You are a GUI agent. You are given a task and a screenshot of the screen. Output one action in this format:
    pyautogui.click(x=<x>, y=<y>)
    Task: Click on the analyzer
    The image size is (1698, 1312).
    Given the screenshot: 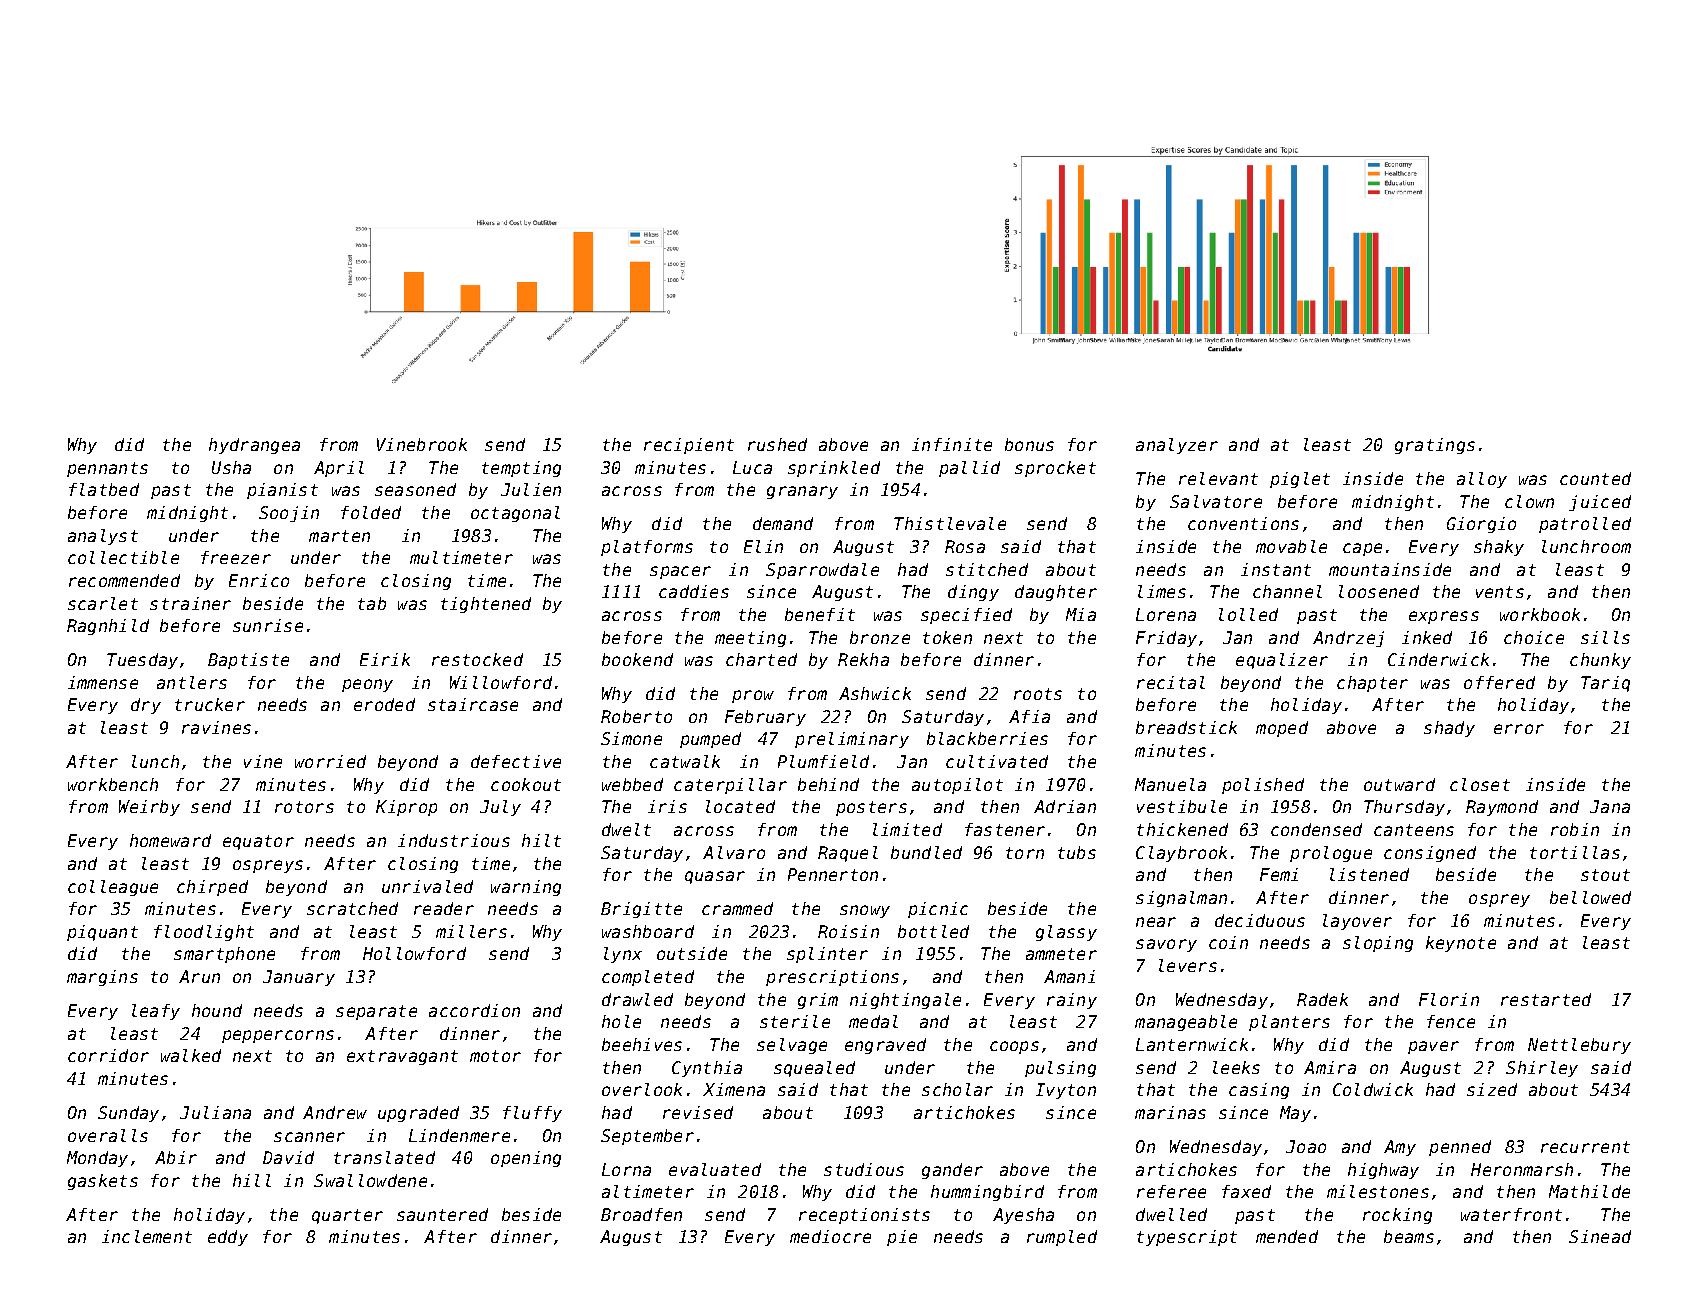 What is the action you would take?
    pyautogui.click(x=1177, y=446)
